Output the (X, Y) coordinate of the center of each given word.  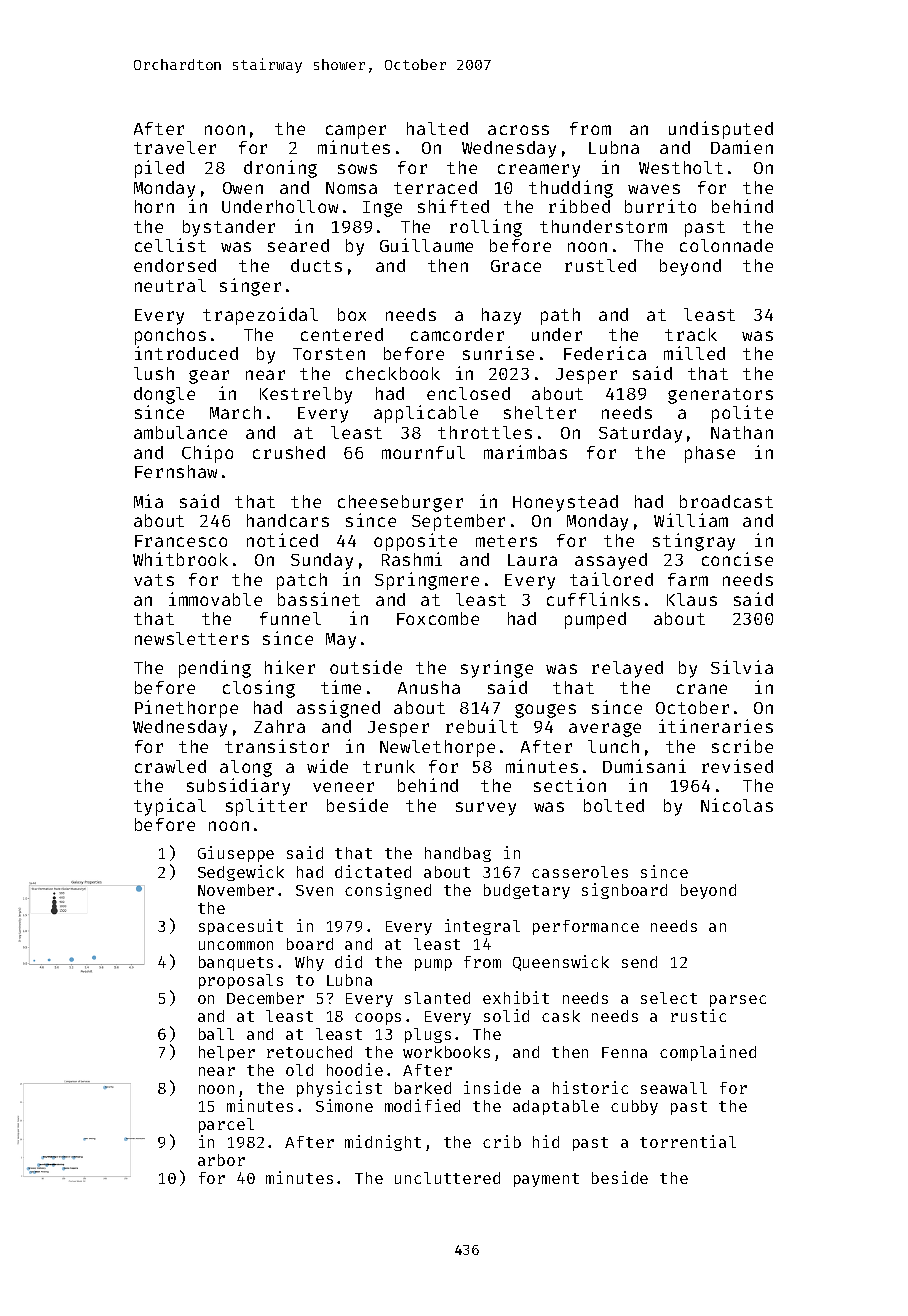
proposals (241, 981)
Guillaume (426, 245)
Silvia (742, 667)
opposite (415, 542)
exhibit (516, 997)
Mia (148, 501)
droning (280, 169)
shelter (540, 412)
